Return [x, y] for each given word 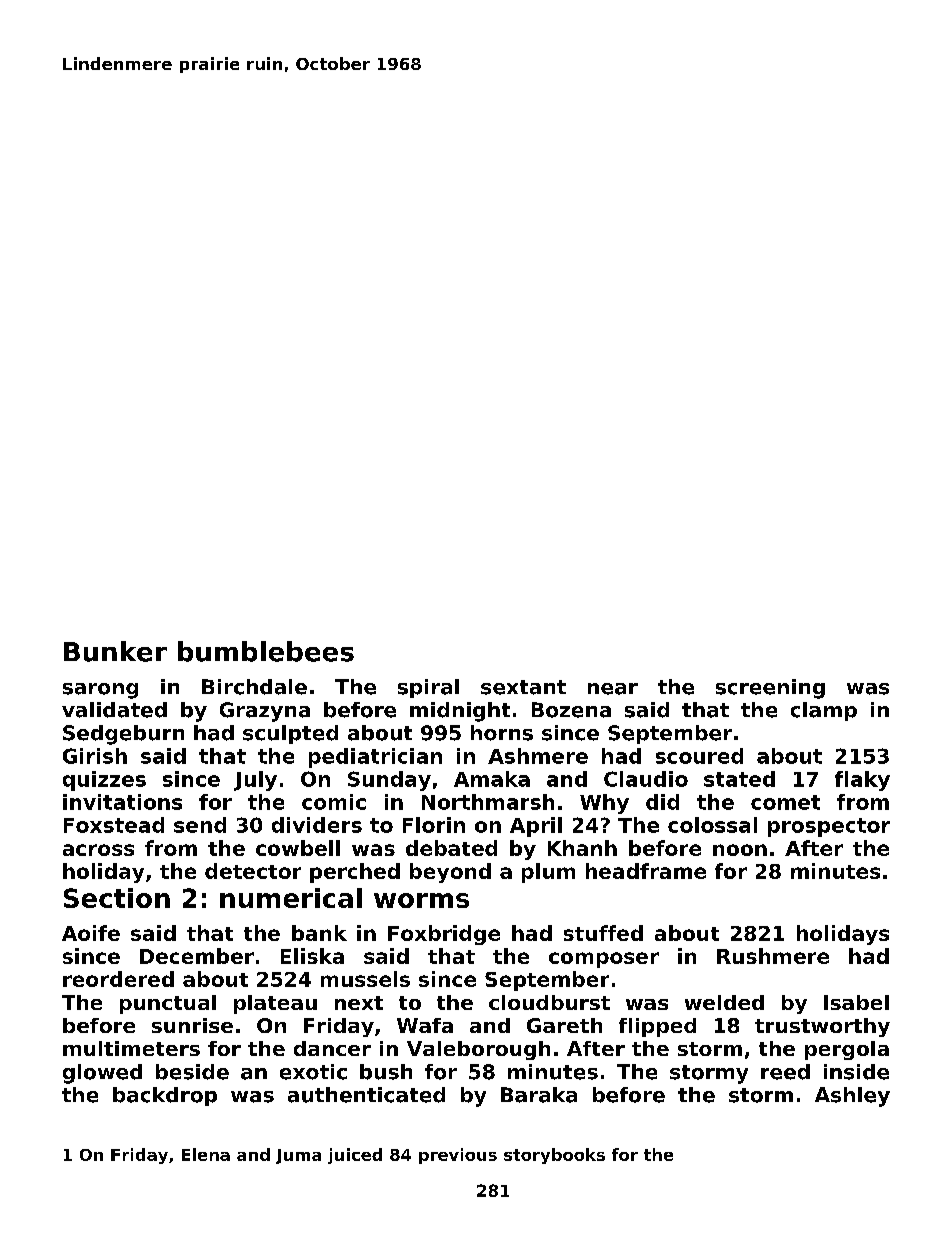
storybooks [554, 1156]
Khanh [582, 848]
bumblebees [266, 651]
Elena [206, 1154]
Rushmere [773, 956]
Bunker [115, 651]
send [200, 825]
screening [770, 689]
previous [458, 1156]
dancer [332, 1048]
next [359, 1003]
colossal [712, 825]
